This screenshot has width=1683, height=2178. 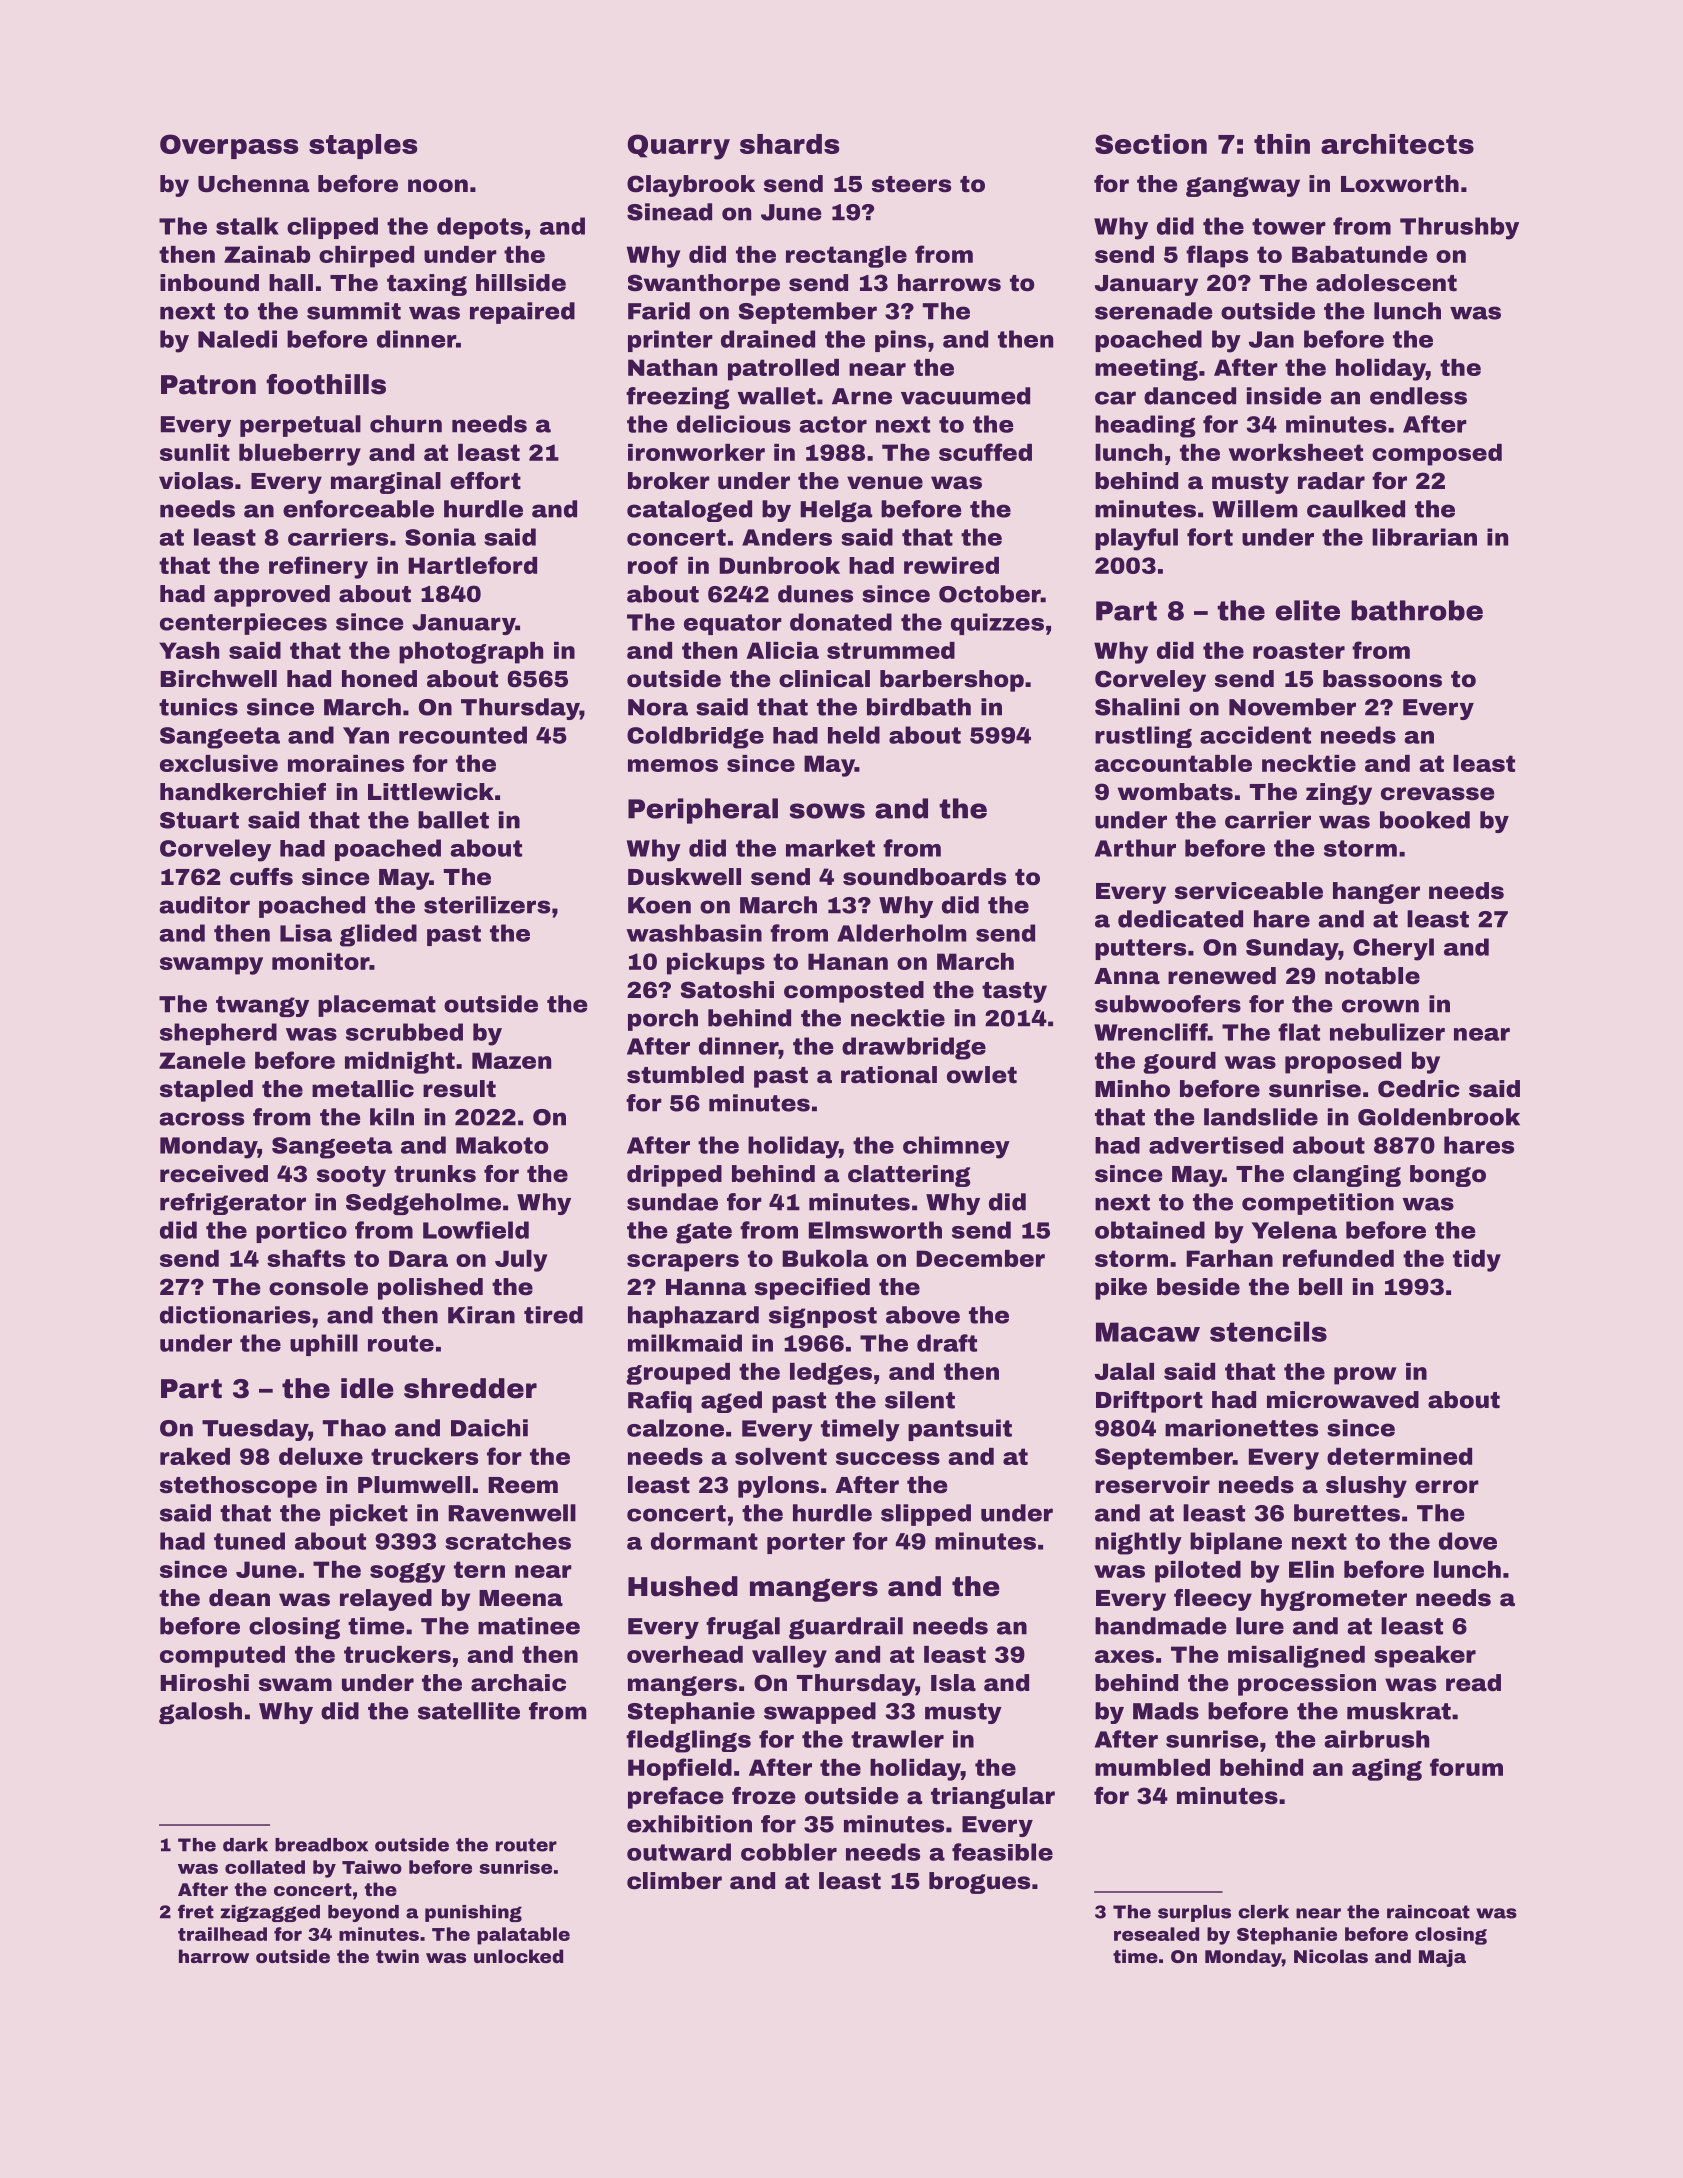 I want to click on picket, so click(x=369, y=1515).
